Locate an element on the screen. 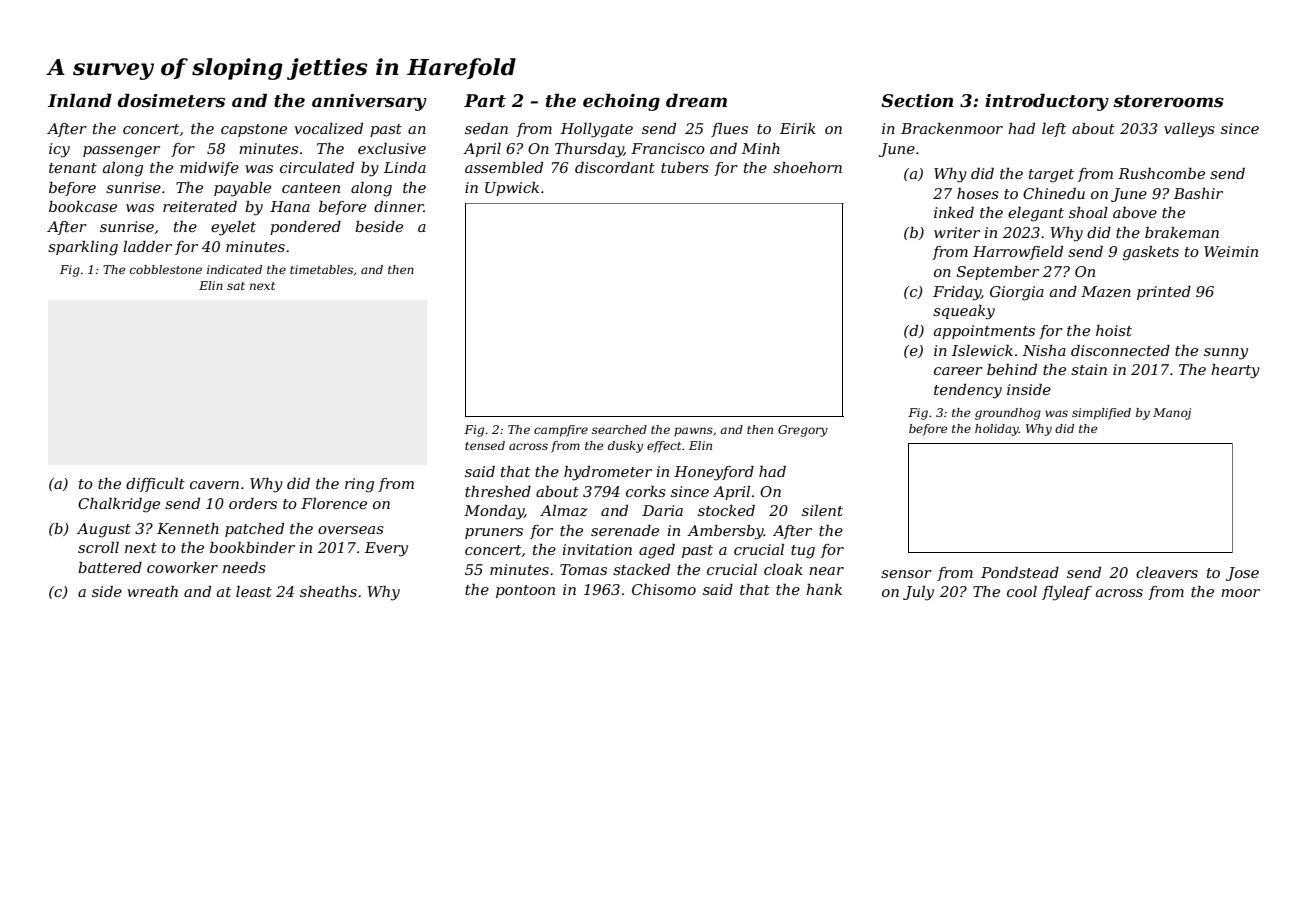 This screenshot has height=924, width=1308. Upwick is located at coordinates (512, 189).
